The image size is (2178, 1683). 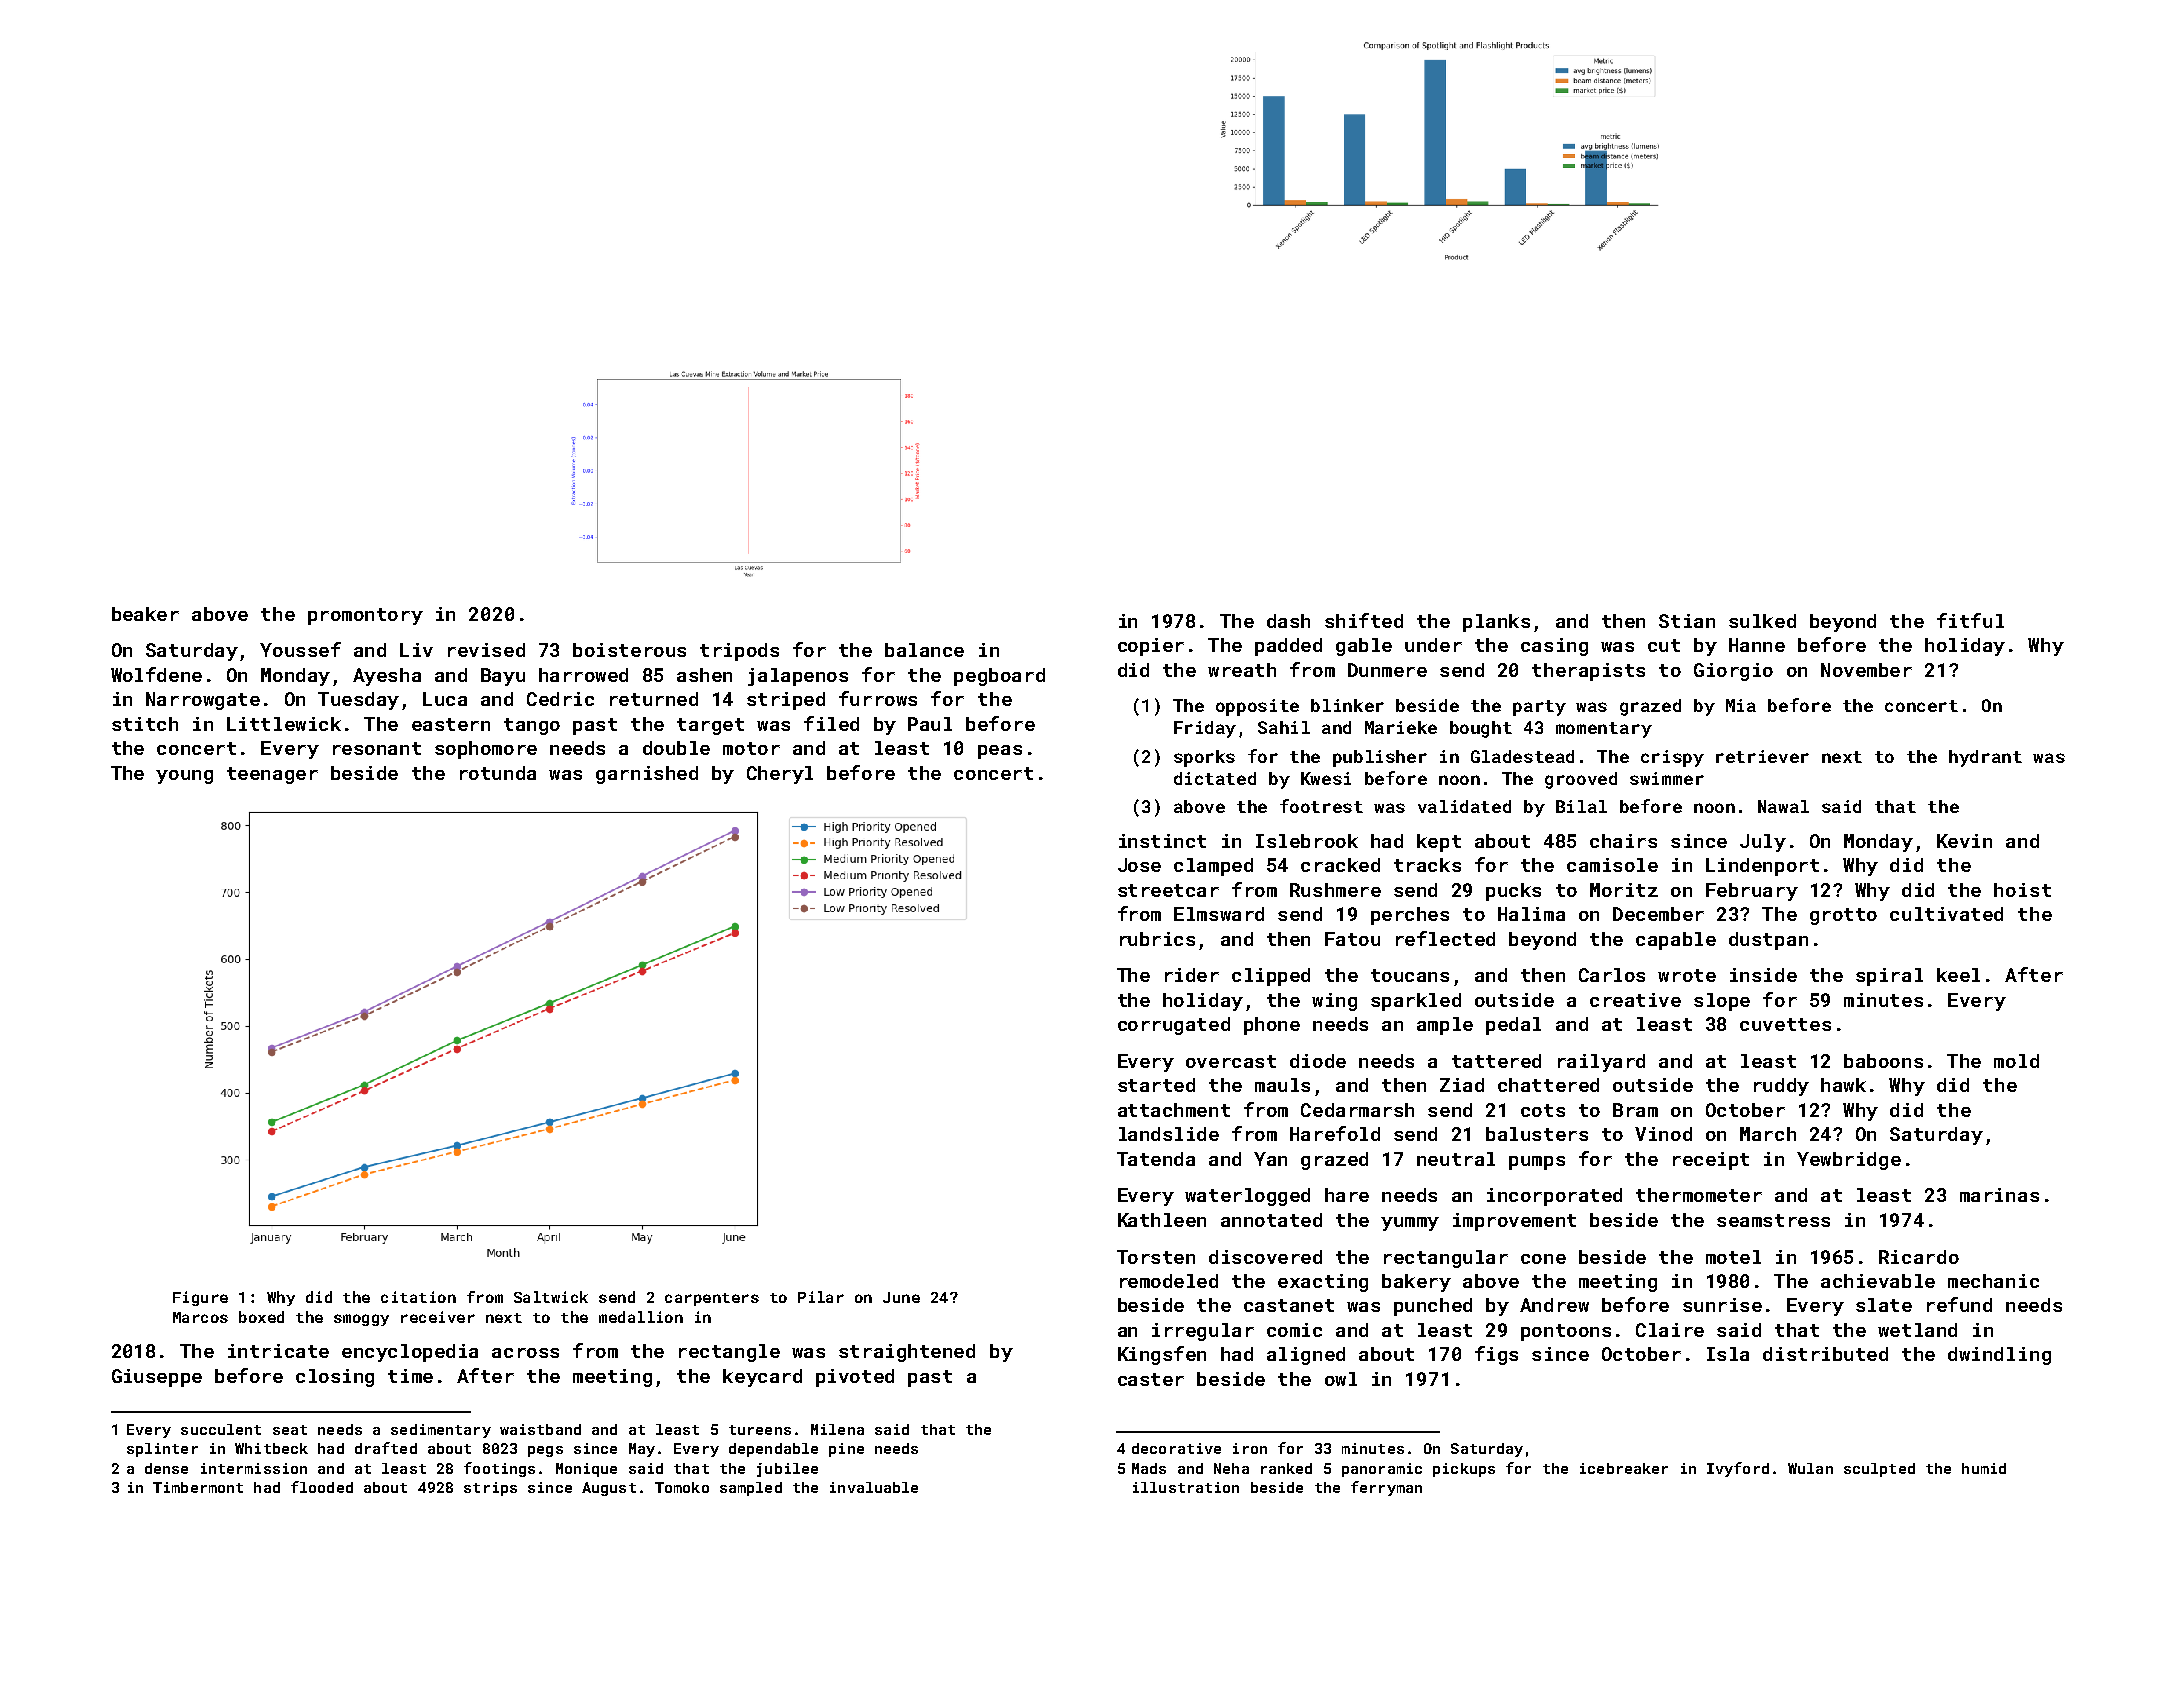 What do you see at coordinates (322, 1487) in the document?
I see `flooded` at bounding box center [322, 1487].
